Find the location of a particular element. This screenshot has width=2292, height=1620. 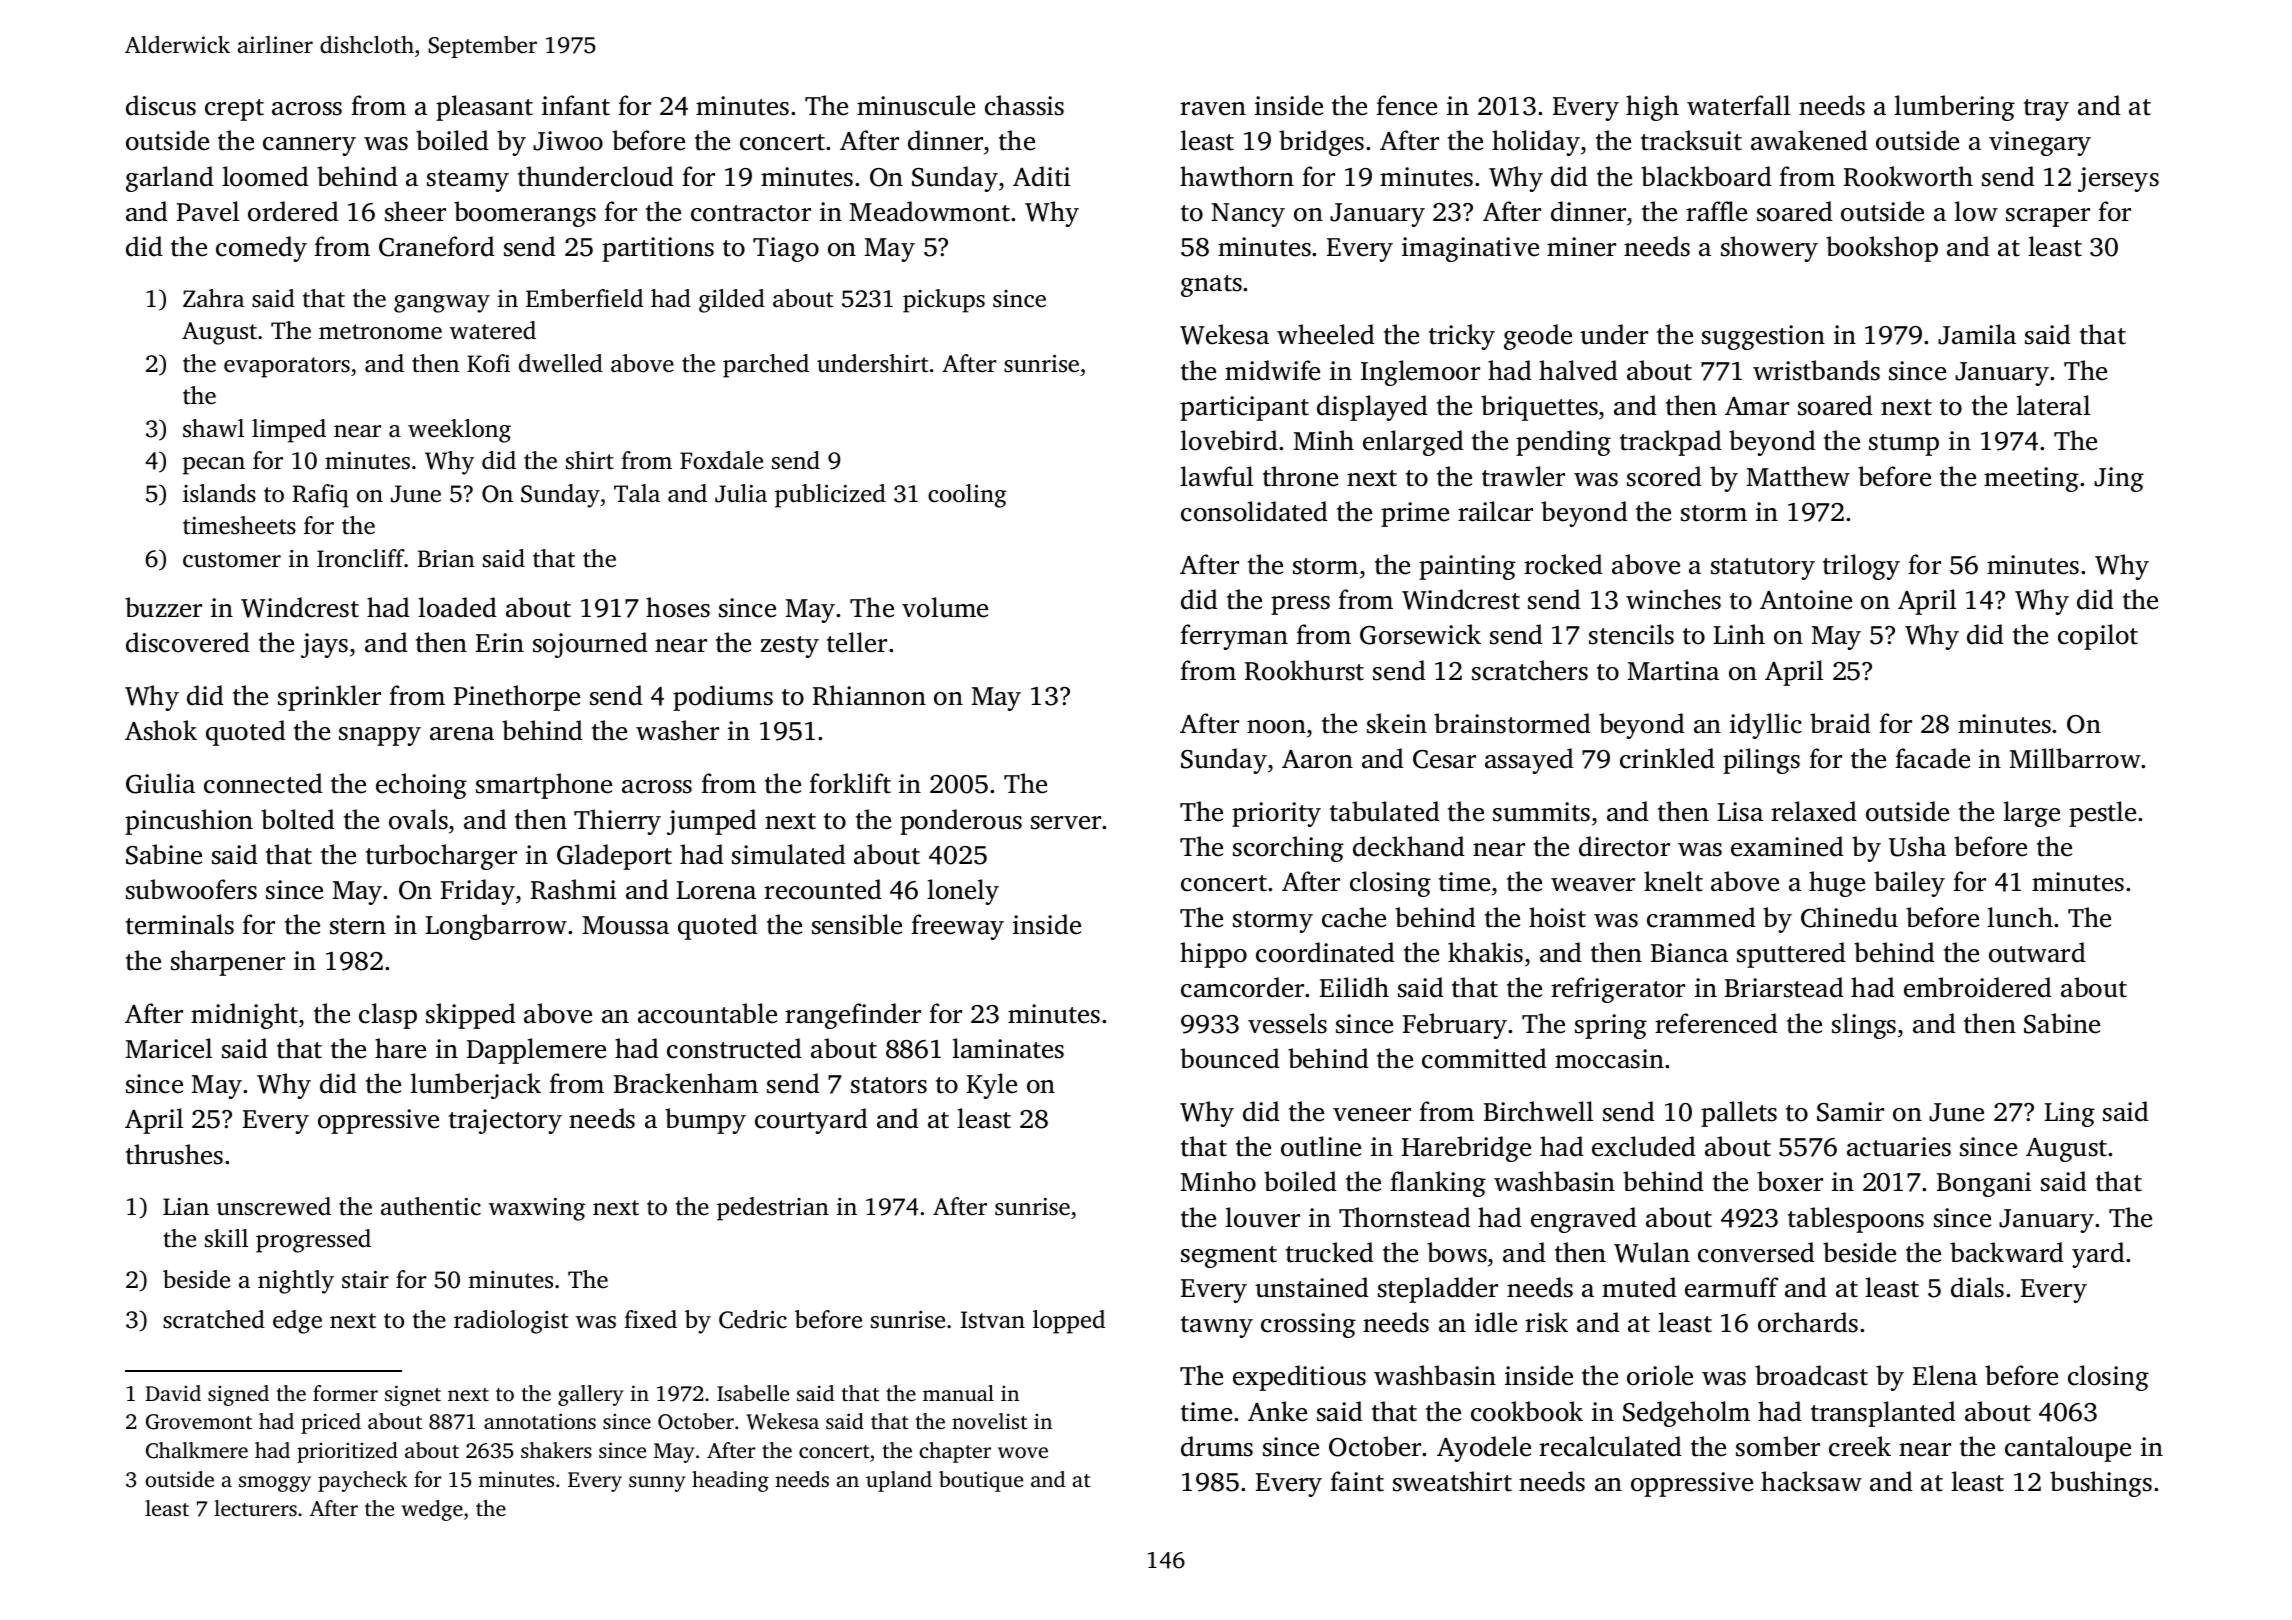

lecturers is located at coordinates (255, 1508).
